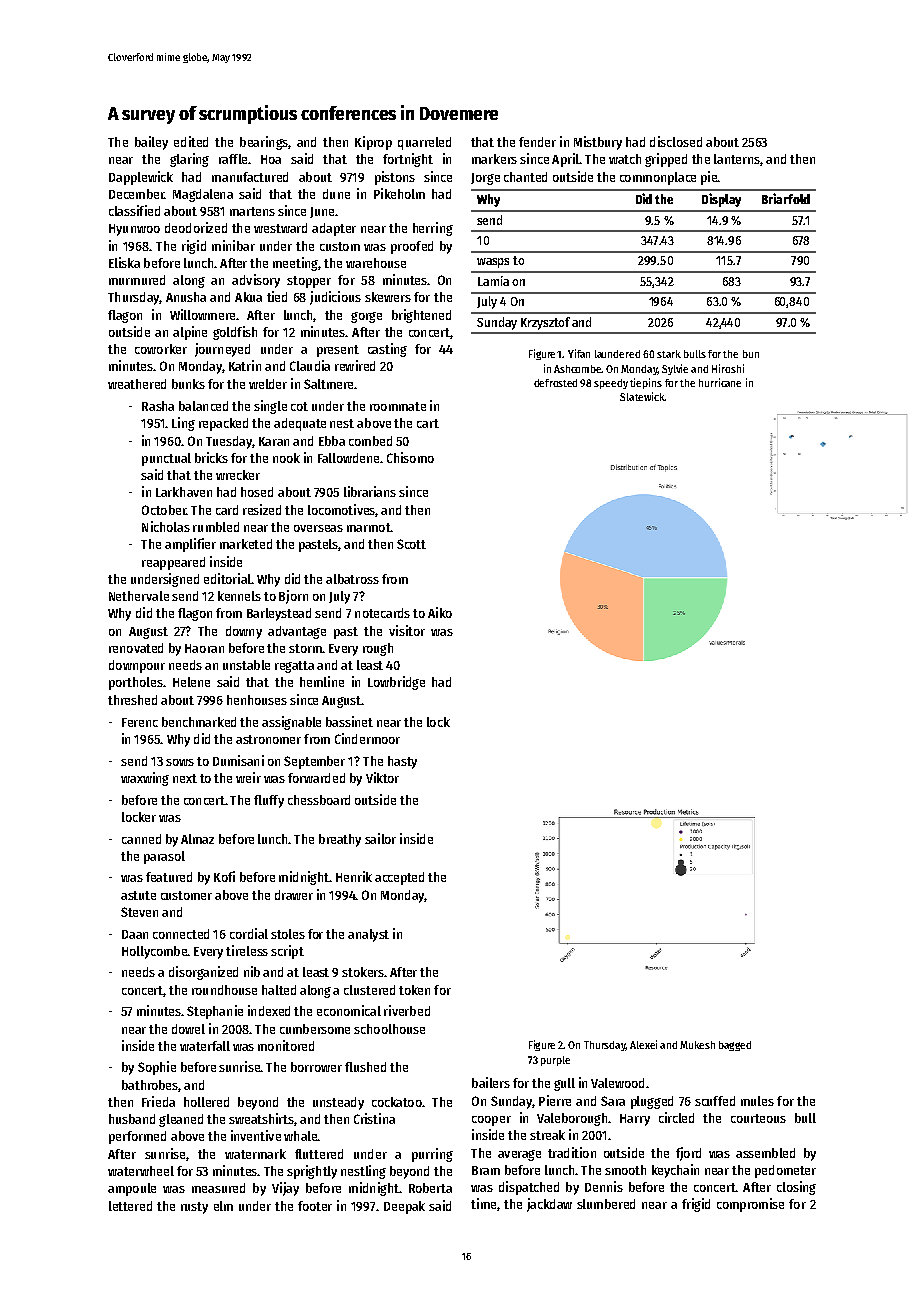  I want to click on hurricane, so click(720, 382).
